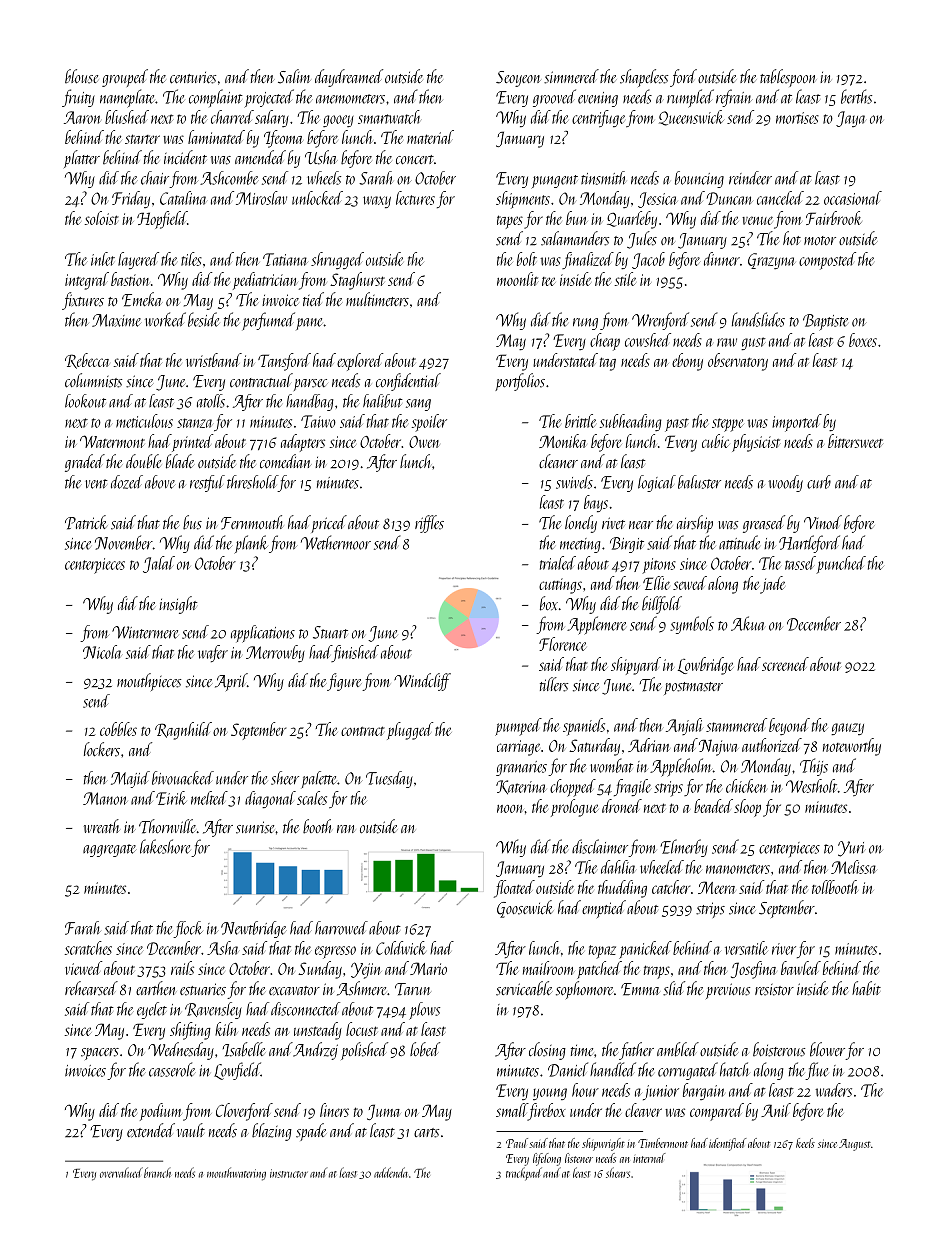 This image has width=952, height=1233. What do you see at coordinates (214, 360) in the image?
I see `wristband` at bounding box center [214, 360].
